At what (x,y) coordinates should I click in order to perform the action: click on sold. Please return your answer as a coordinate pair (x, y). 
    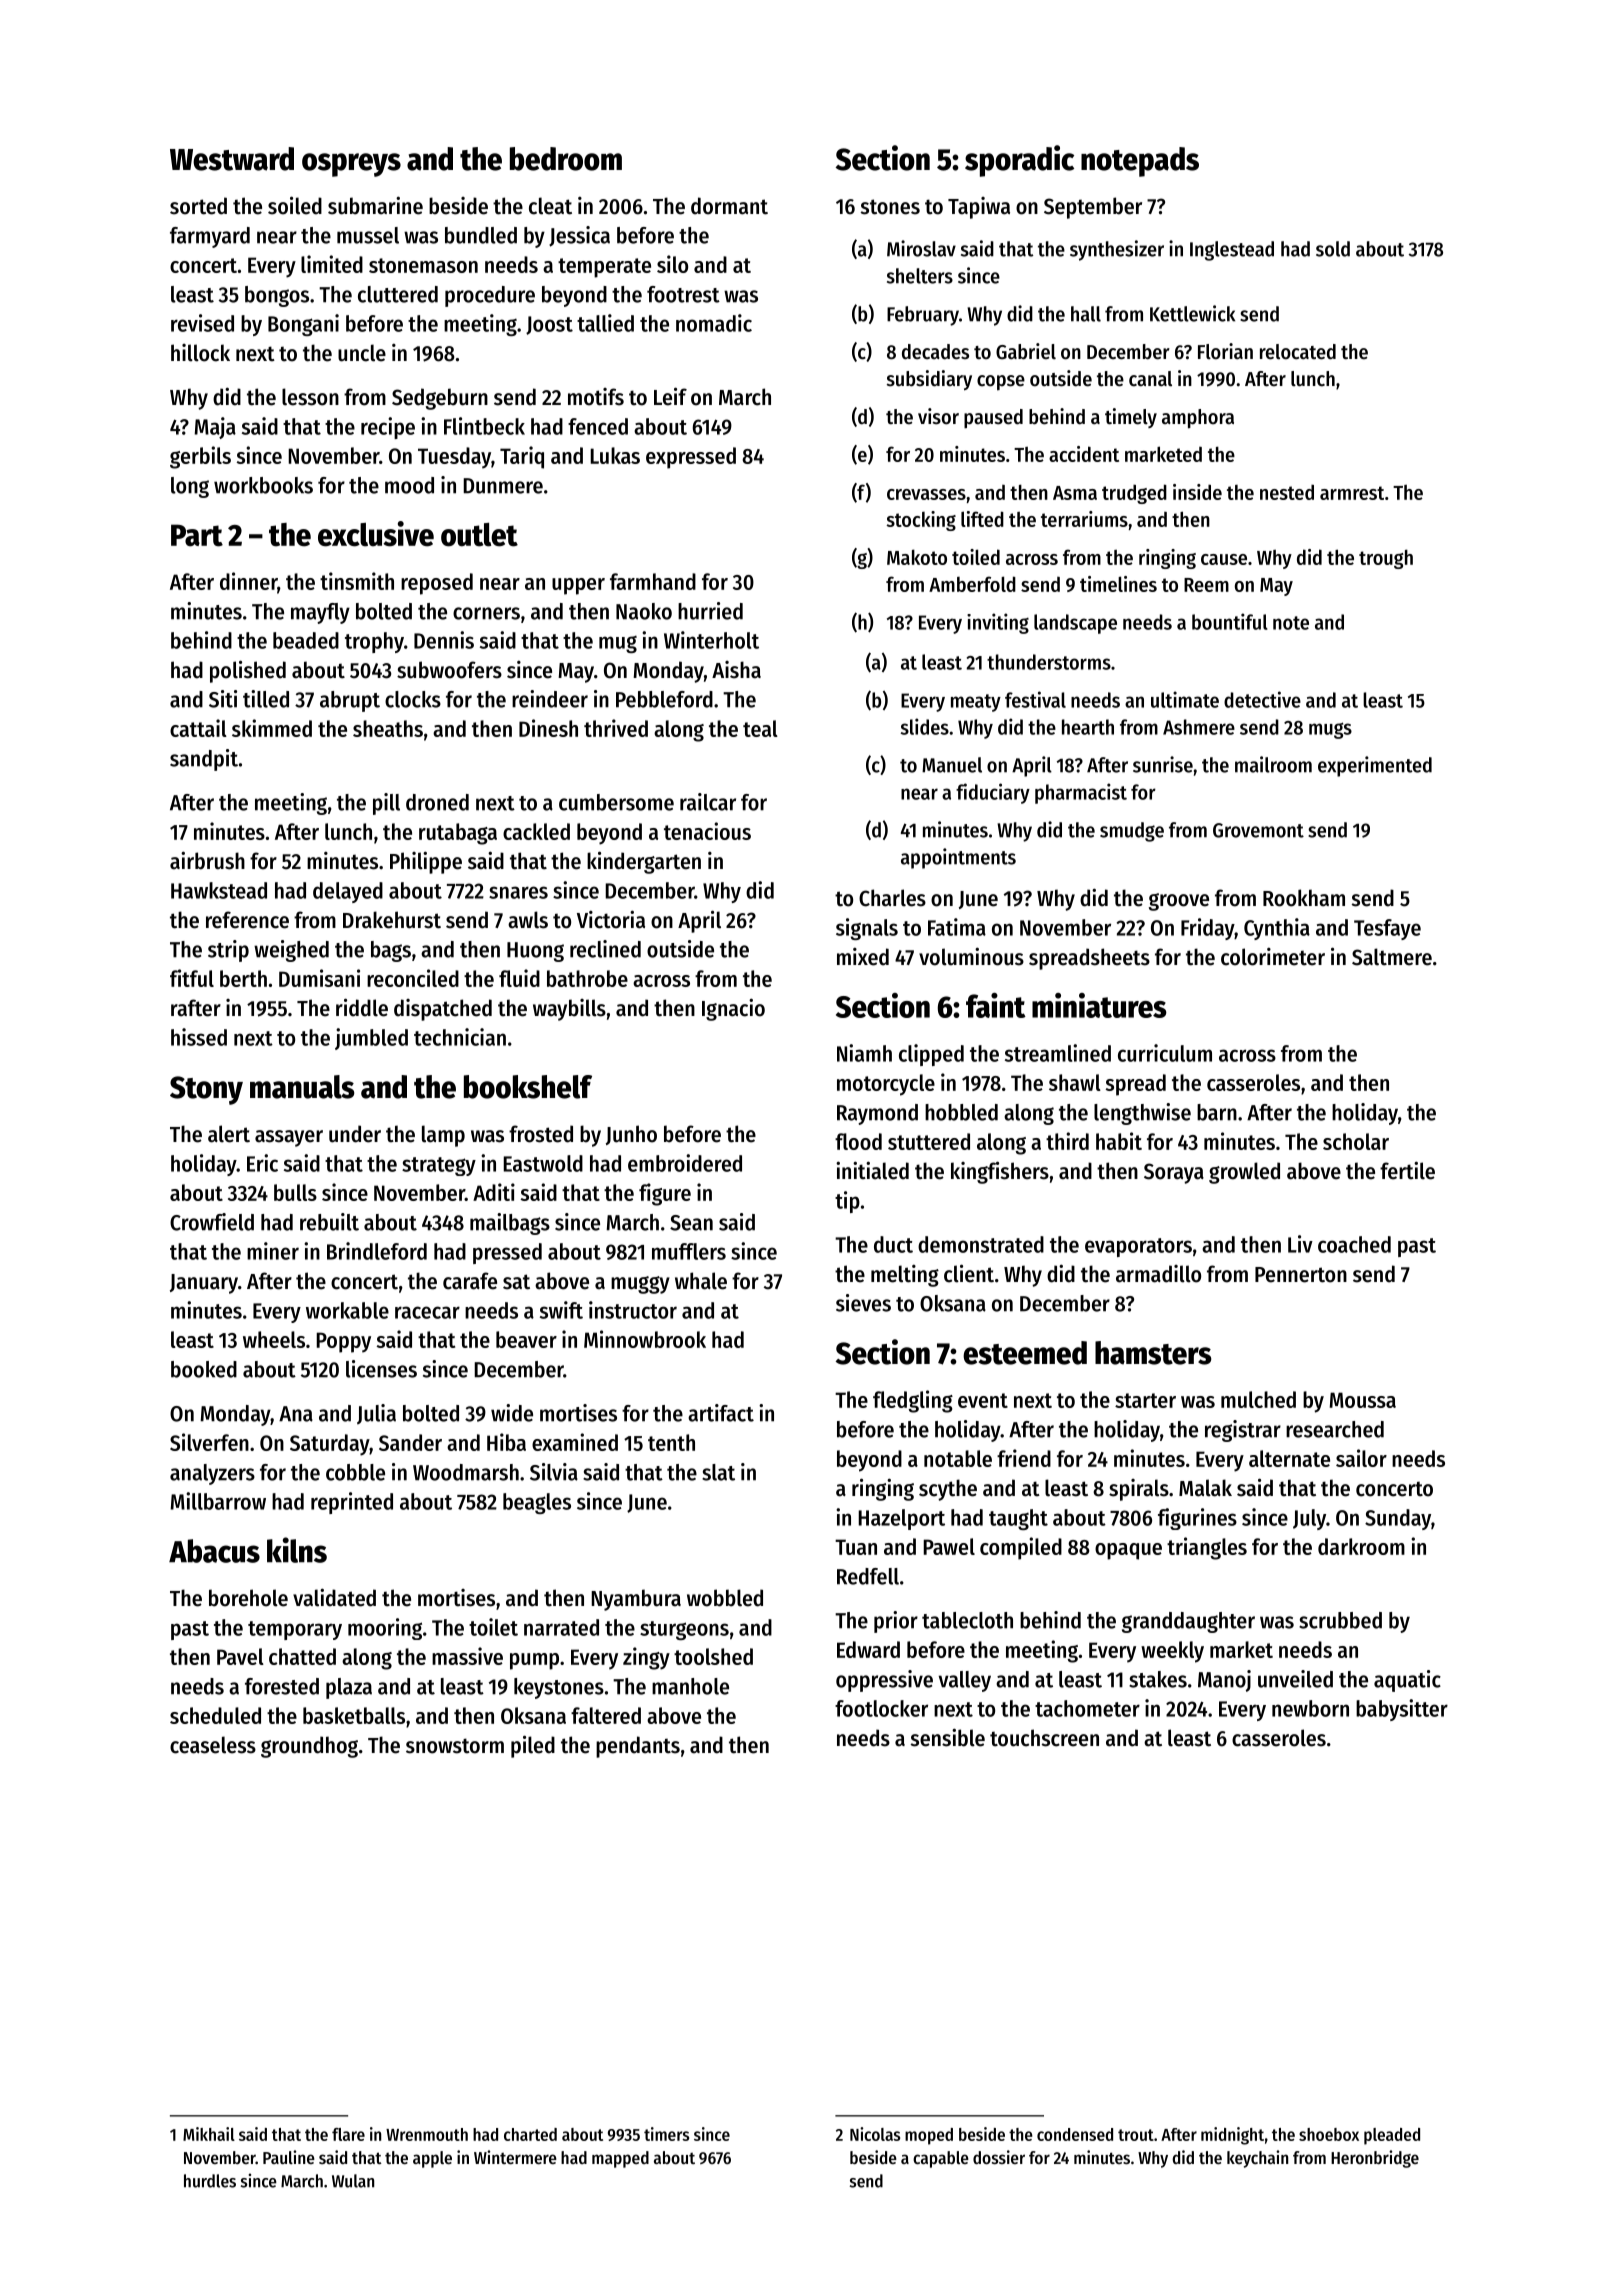
    Looking at the image, I should click on (1333, 249).
